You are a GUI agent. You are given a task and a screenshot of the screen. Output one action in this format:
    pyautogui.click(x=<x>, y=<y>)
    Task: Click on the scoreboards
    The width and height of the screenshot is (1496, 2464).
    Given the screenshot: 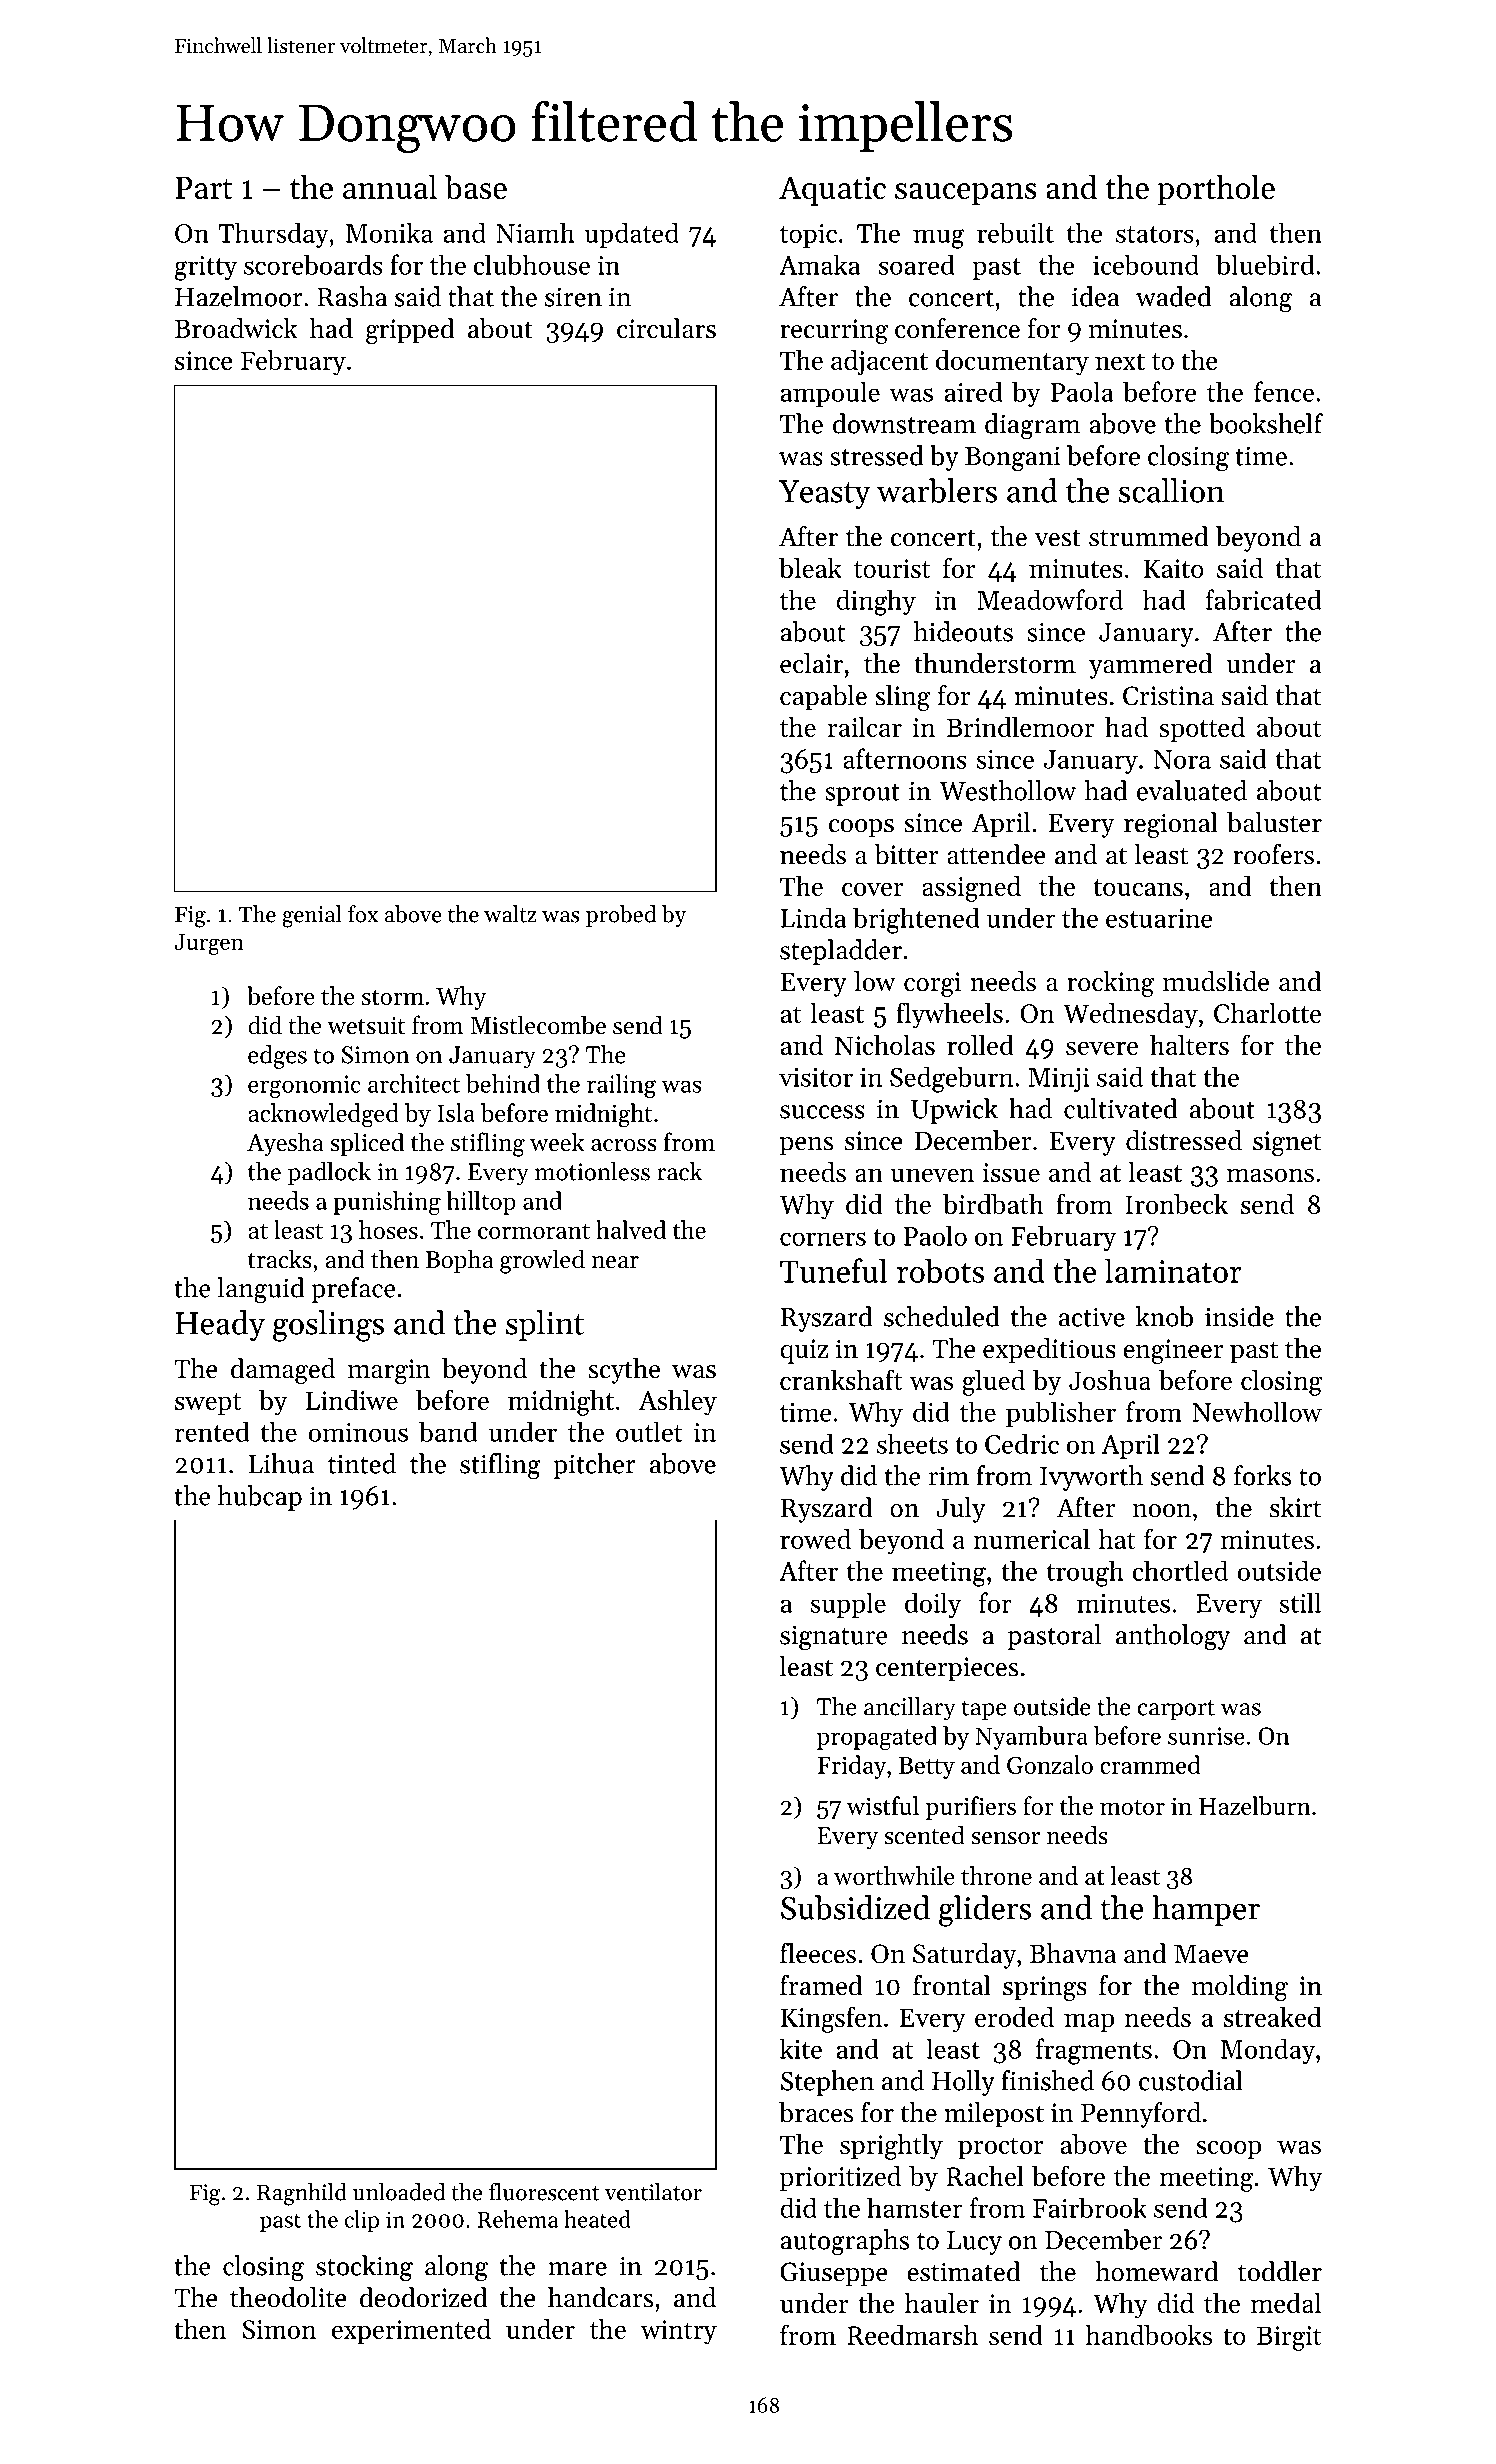 What is the action you would take?
    pyautogui.click(x=313, y=264)
